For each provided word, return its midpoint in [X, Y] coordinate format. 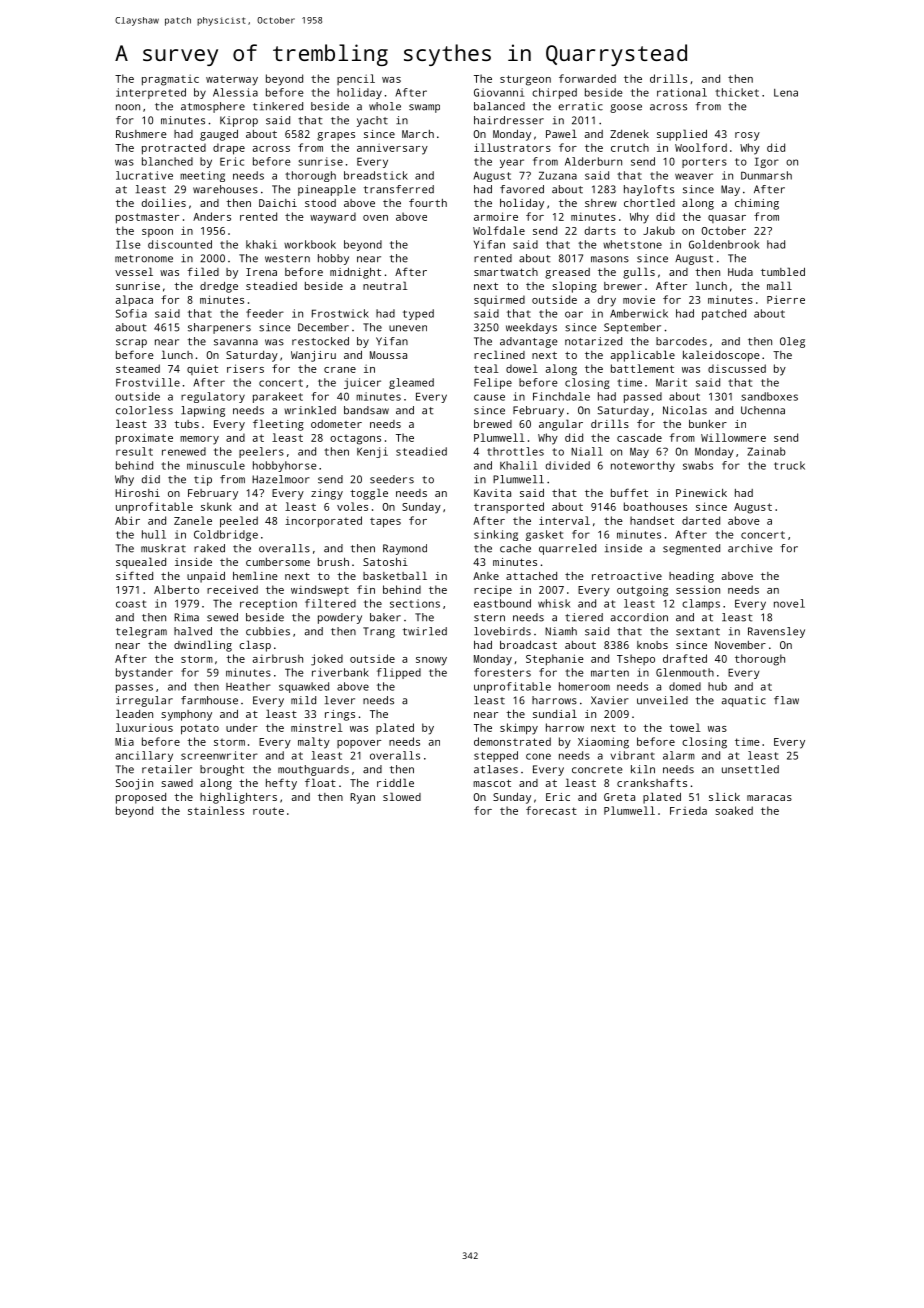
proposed [141, 798]
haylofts [649, 190]
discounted [180, 244]
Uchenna [763, 410]
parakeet [278, 397]
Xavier [610, 700]
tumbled [783, 271]
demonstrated [512, 741]
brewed [493, 424]
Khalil [518, 465]
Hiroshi [137, 493]
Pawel [561, 133]
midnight [355, 273]
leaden [134, 713]
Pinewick [701, 493]
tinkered [278, 106]
